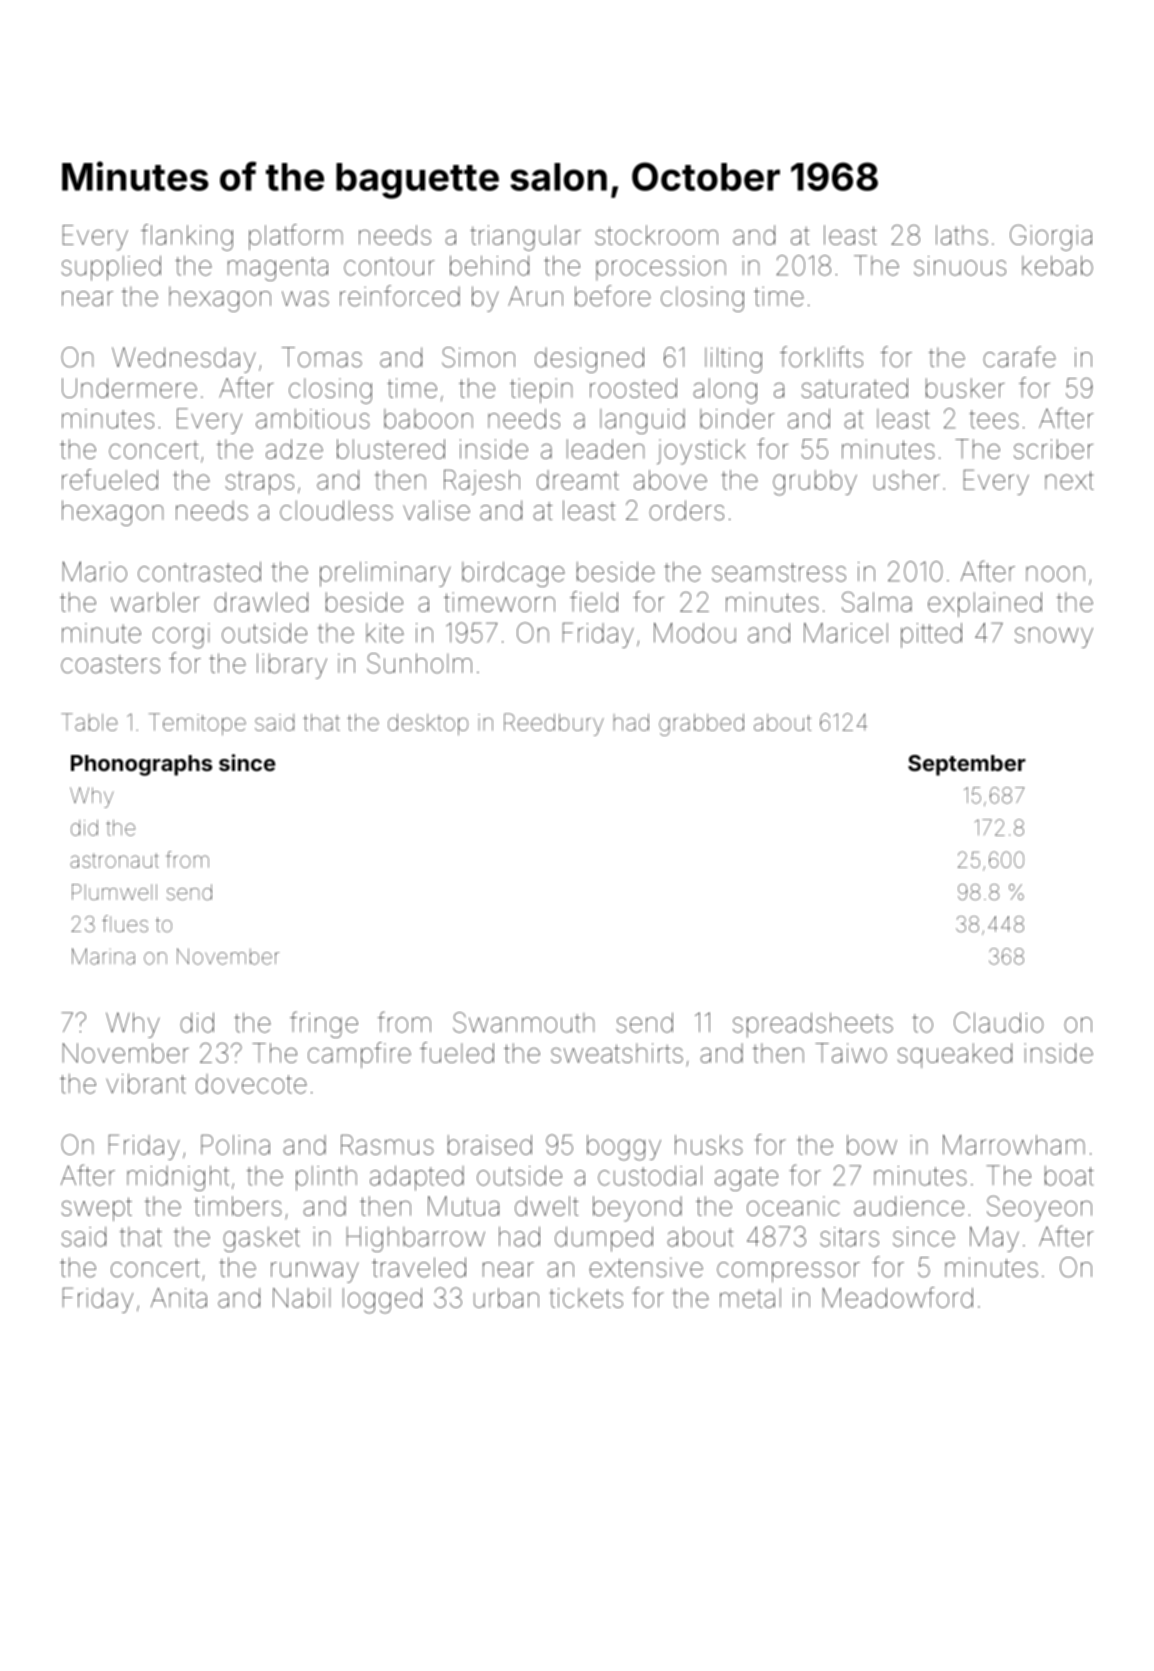 Image resolution: width=1154 pixels, height=1671 pixels. What do you see at coordinates (624, 1148) in the image?
I see `boggy` at bounding box center [624, 1148].
